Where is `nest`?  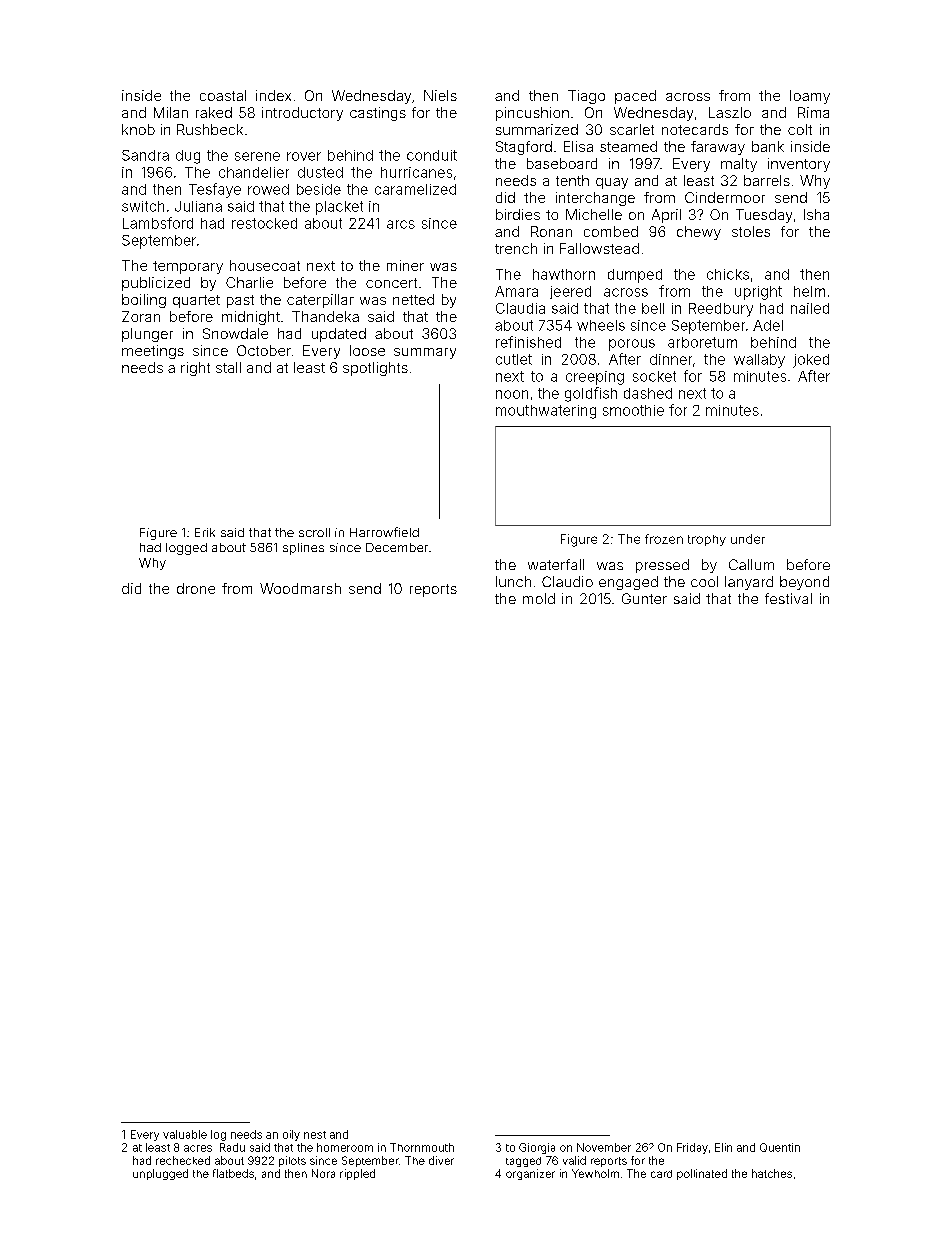 nest is located at coordinates (315, 1135).
